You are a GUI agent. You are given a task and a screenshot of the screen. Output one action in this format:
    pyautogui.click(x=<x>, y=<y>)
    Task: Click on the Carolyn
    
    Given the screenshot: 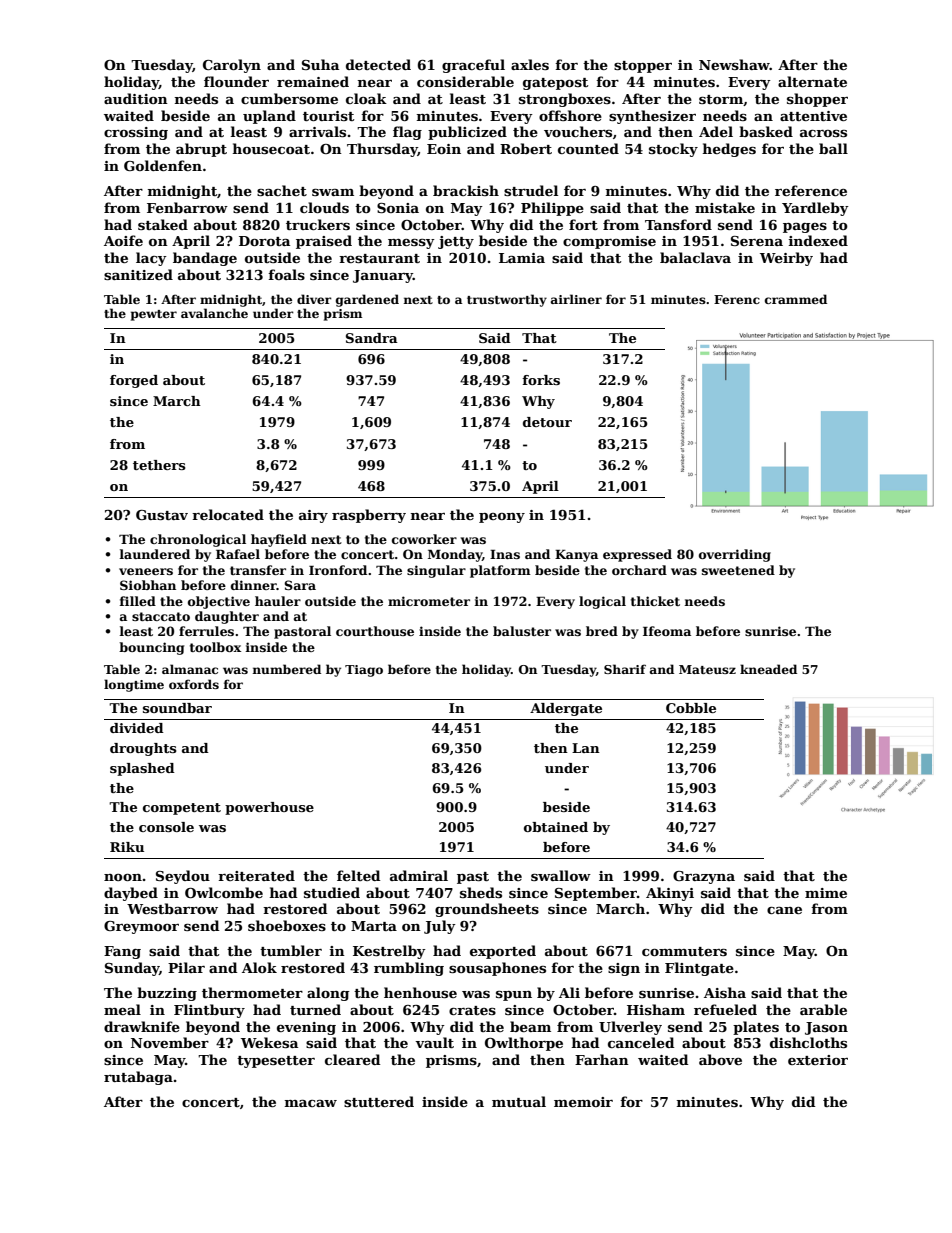 What is the action you would take?
    pyautogui.click(x=232, y=66)
